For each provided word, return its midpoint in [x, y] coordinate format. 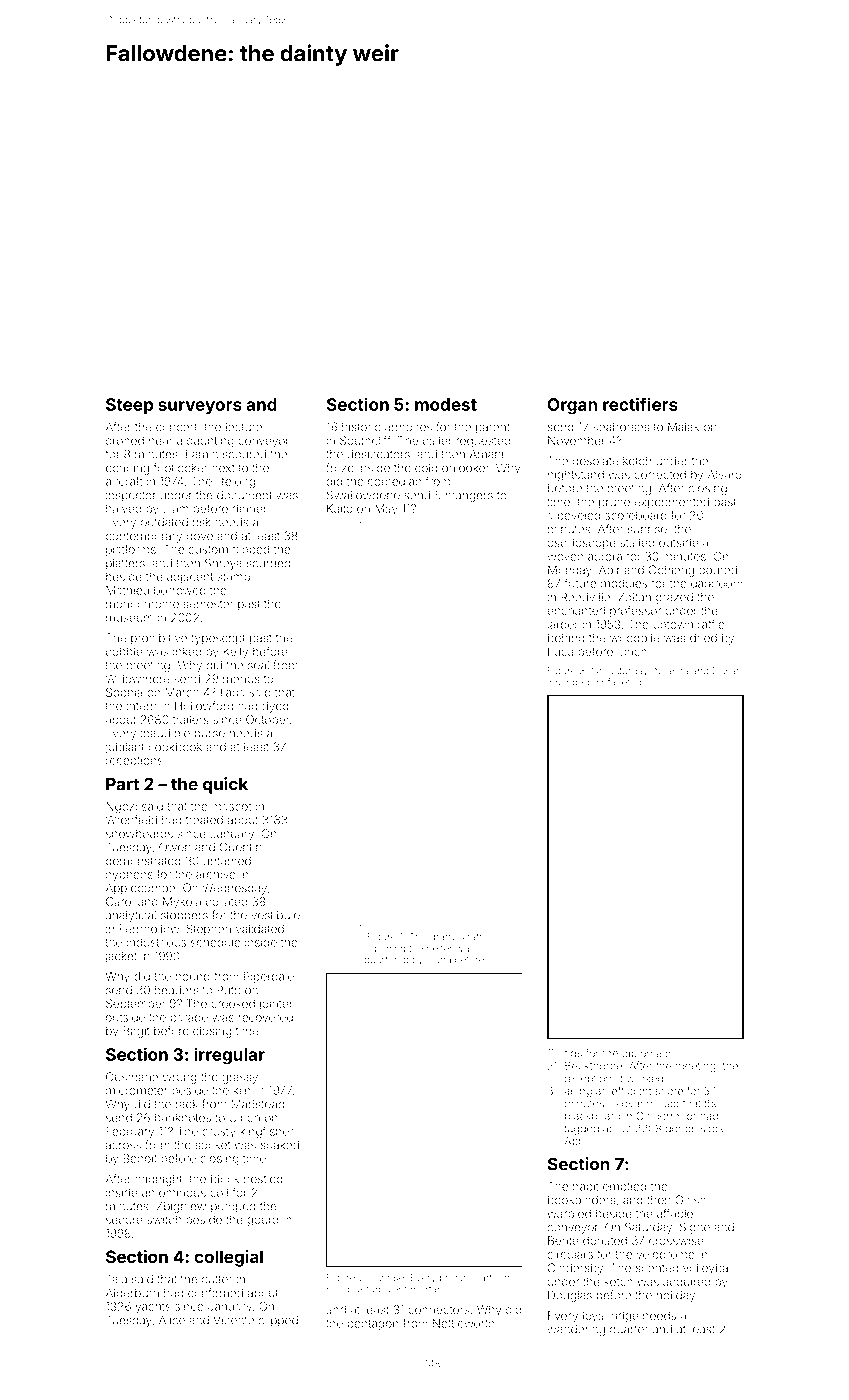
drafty [443, 938]
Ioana [439, 960]
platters [125, 564]
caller [437, 440]
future [580, 583]
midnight [158, 1180]
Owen [175, 847]
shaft [470, 936]
